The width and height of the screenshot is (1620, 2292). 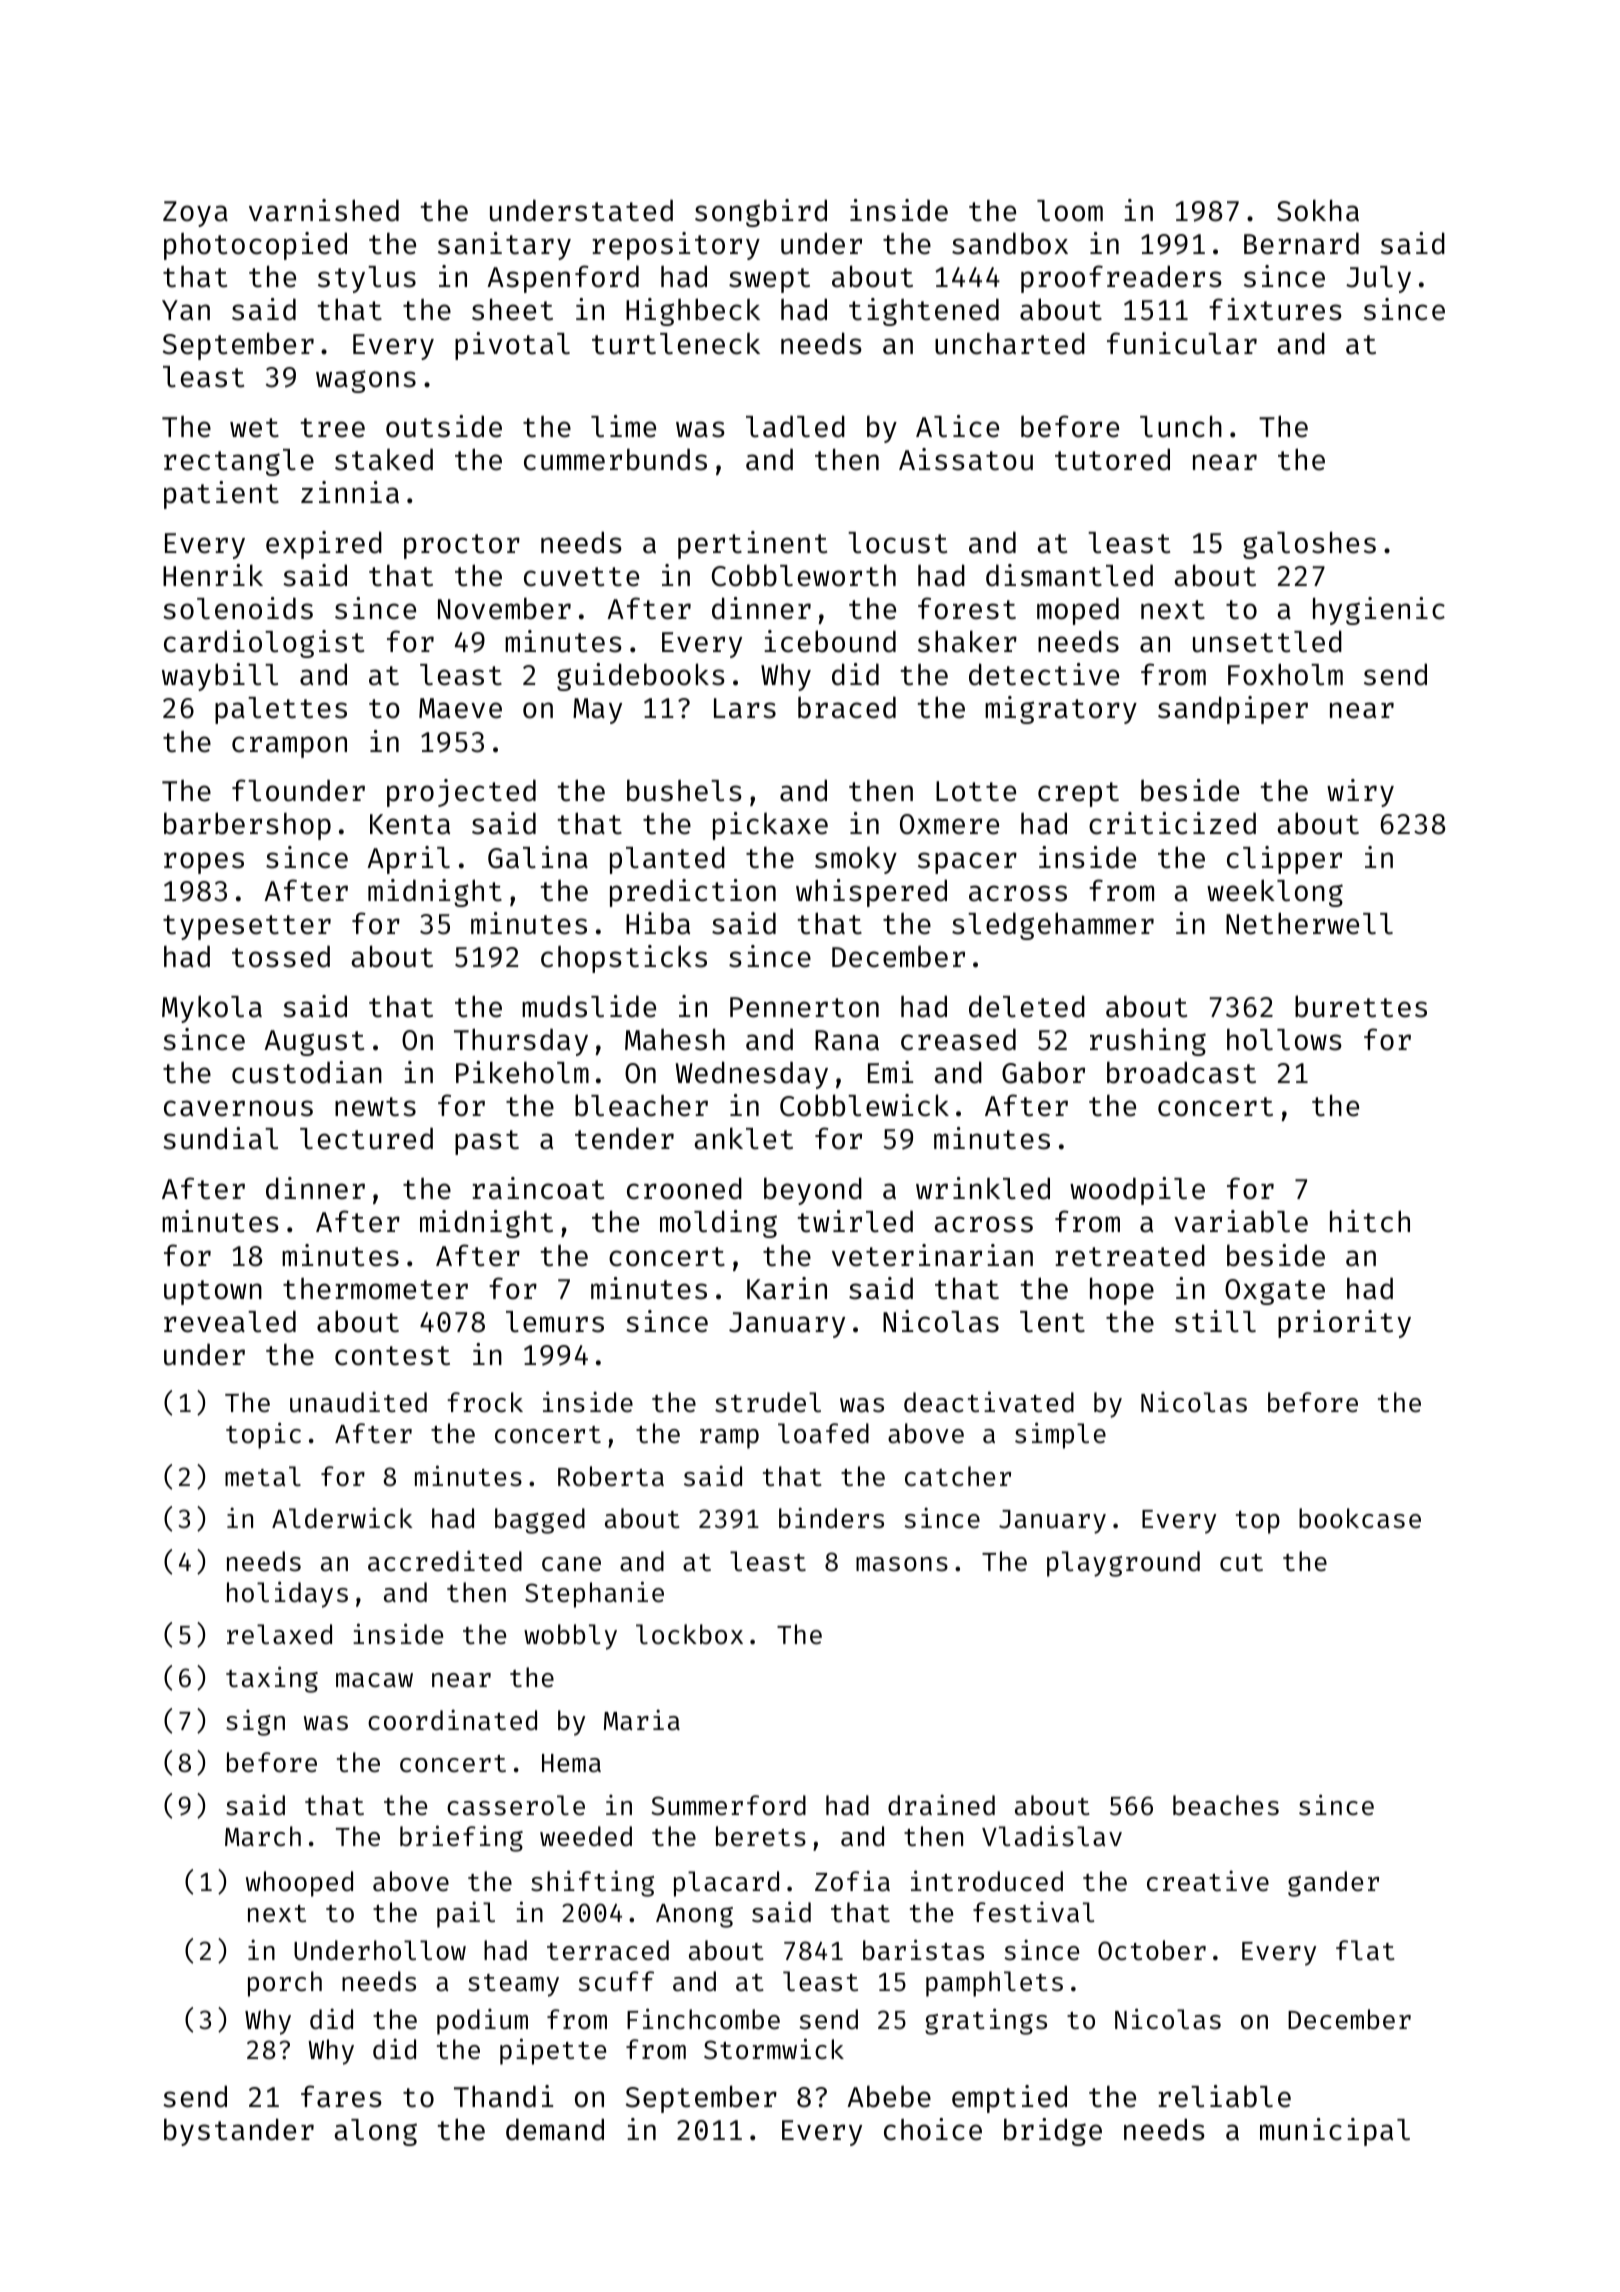 What do you see at coordinates (1344, 1324) in the screenshot?
I see `priority` at bounding box center [1344, 1324].
